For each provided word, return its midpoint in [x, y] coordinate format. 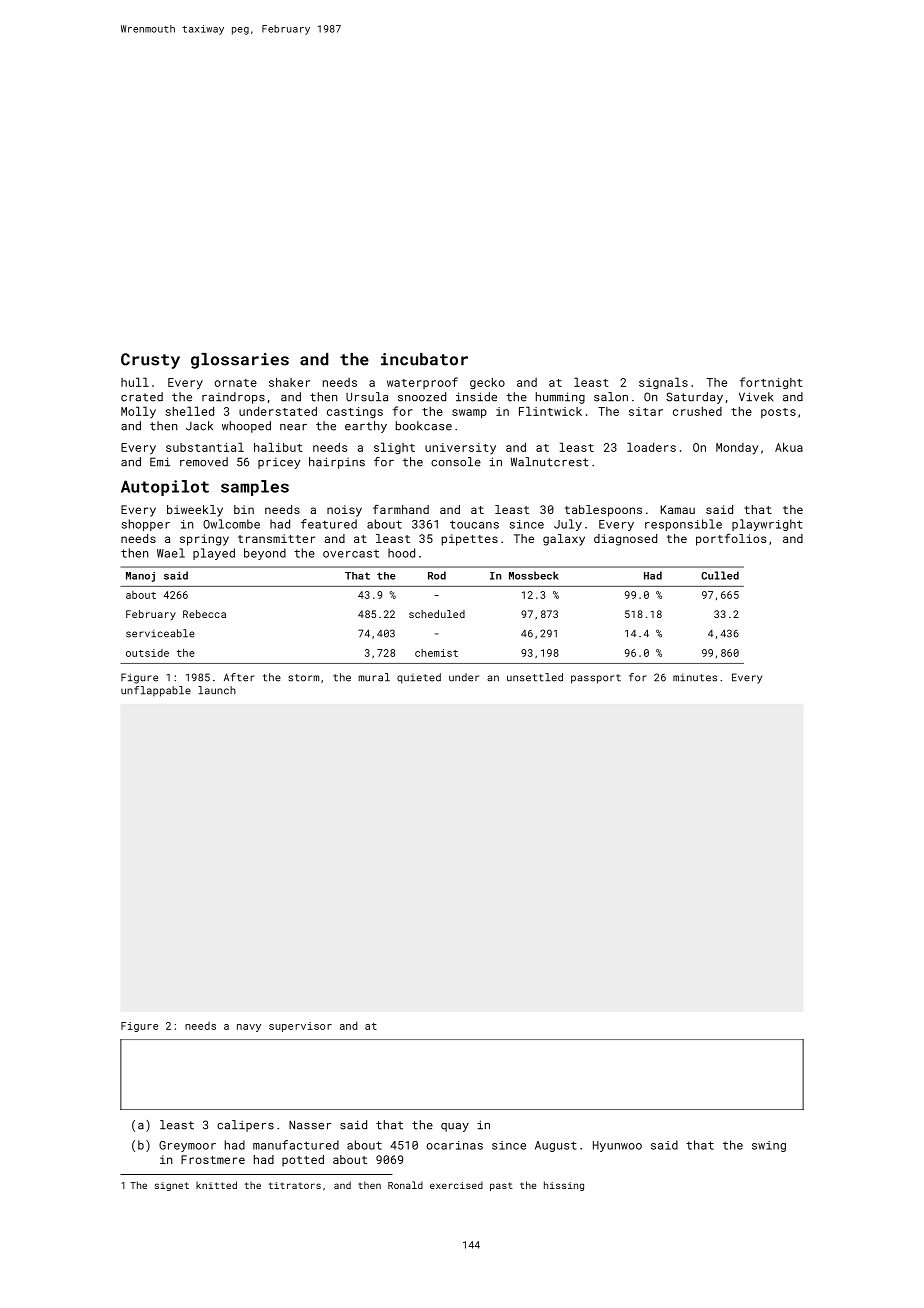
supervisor [300, 1027]
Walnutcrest [550, 462]
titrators [295, 1185]
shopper [146, 525]
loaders [651, 447]
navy [249, 1028]
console [456, 462]
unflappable [156, 691]
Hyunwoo [617, 1146]
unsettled [535, 677]
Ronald [405, 1185]
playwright [767, 525]
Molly [138, 412]
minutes [695, 678]
